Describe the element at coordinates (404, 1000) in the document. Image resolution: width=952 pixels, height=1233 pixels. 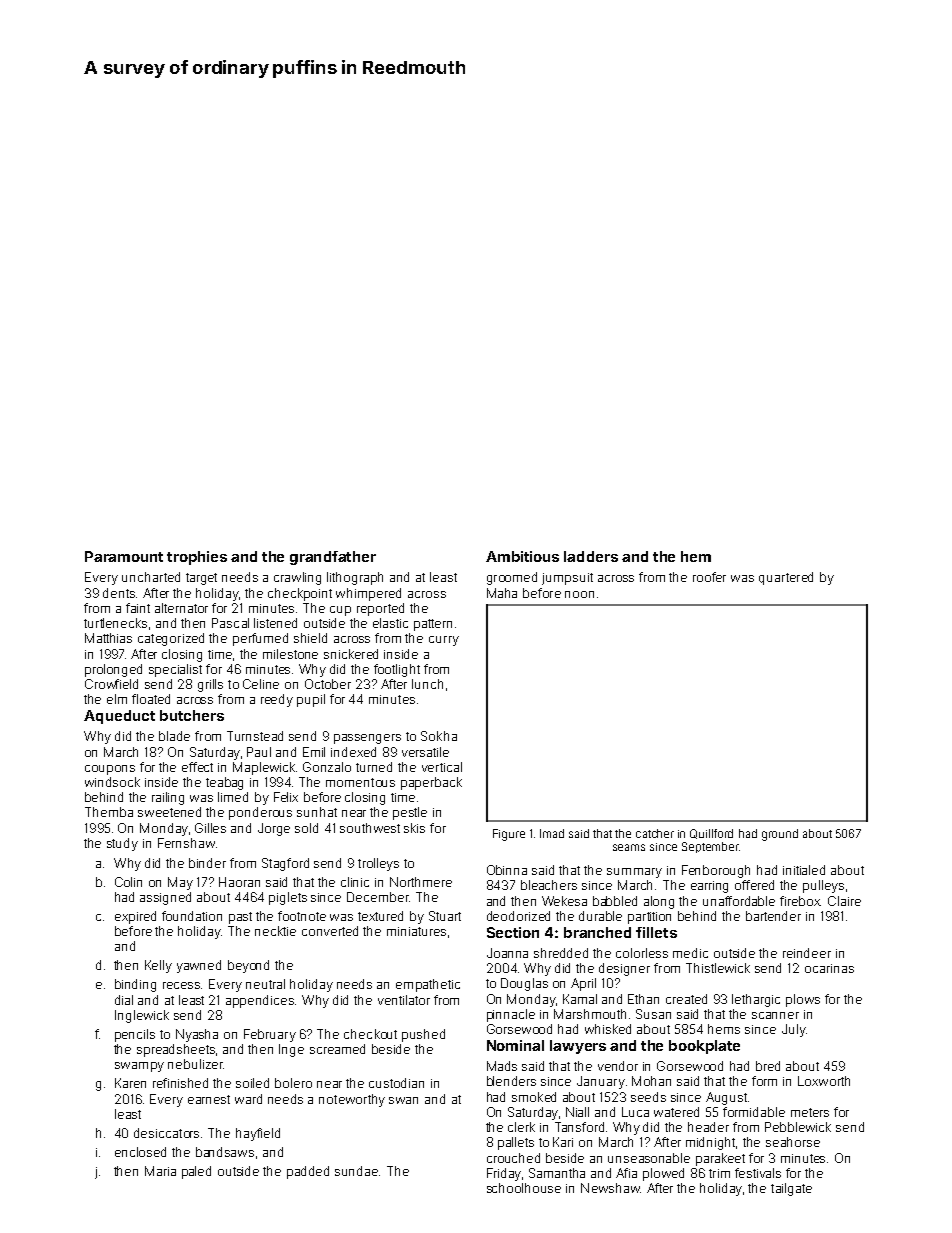
I see `ventilator` at that location.
